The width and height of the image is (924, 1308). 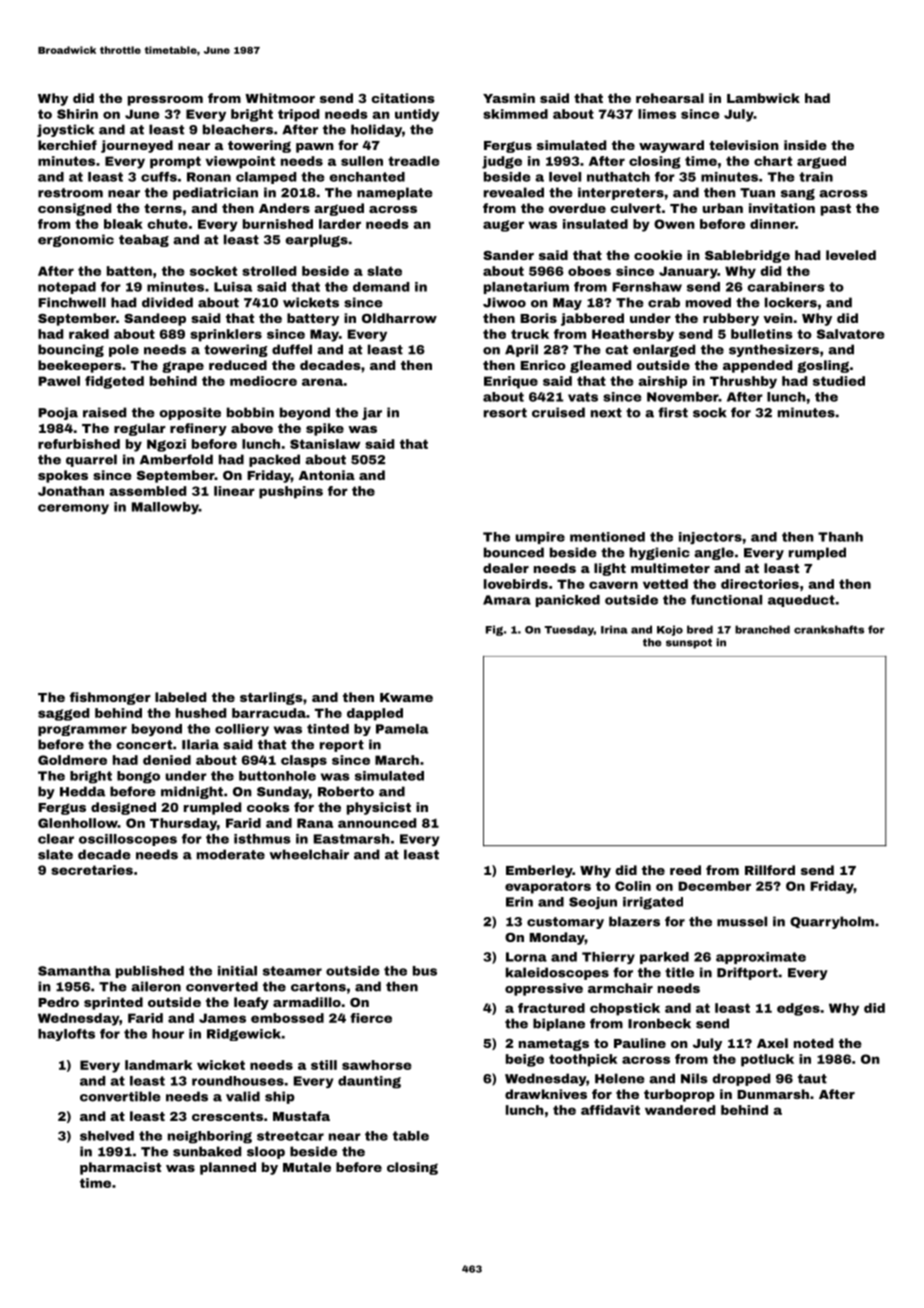 What do you see at coordinates (307, 1167) in the image?
I see `Mutale` at bounding box center [307, 1167].
